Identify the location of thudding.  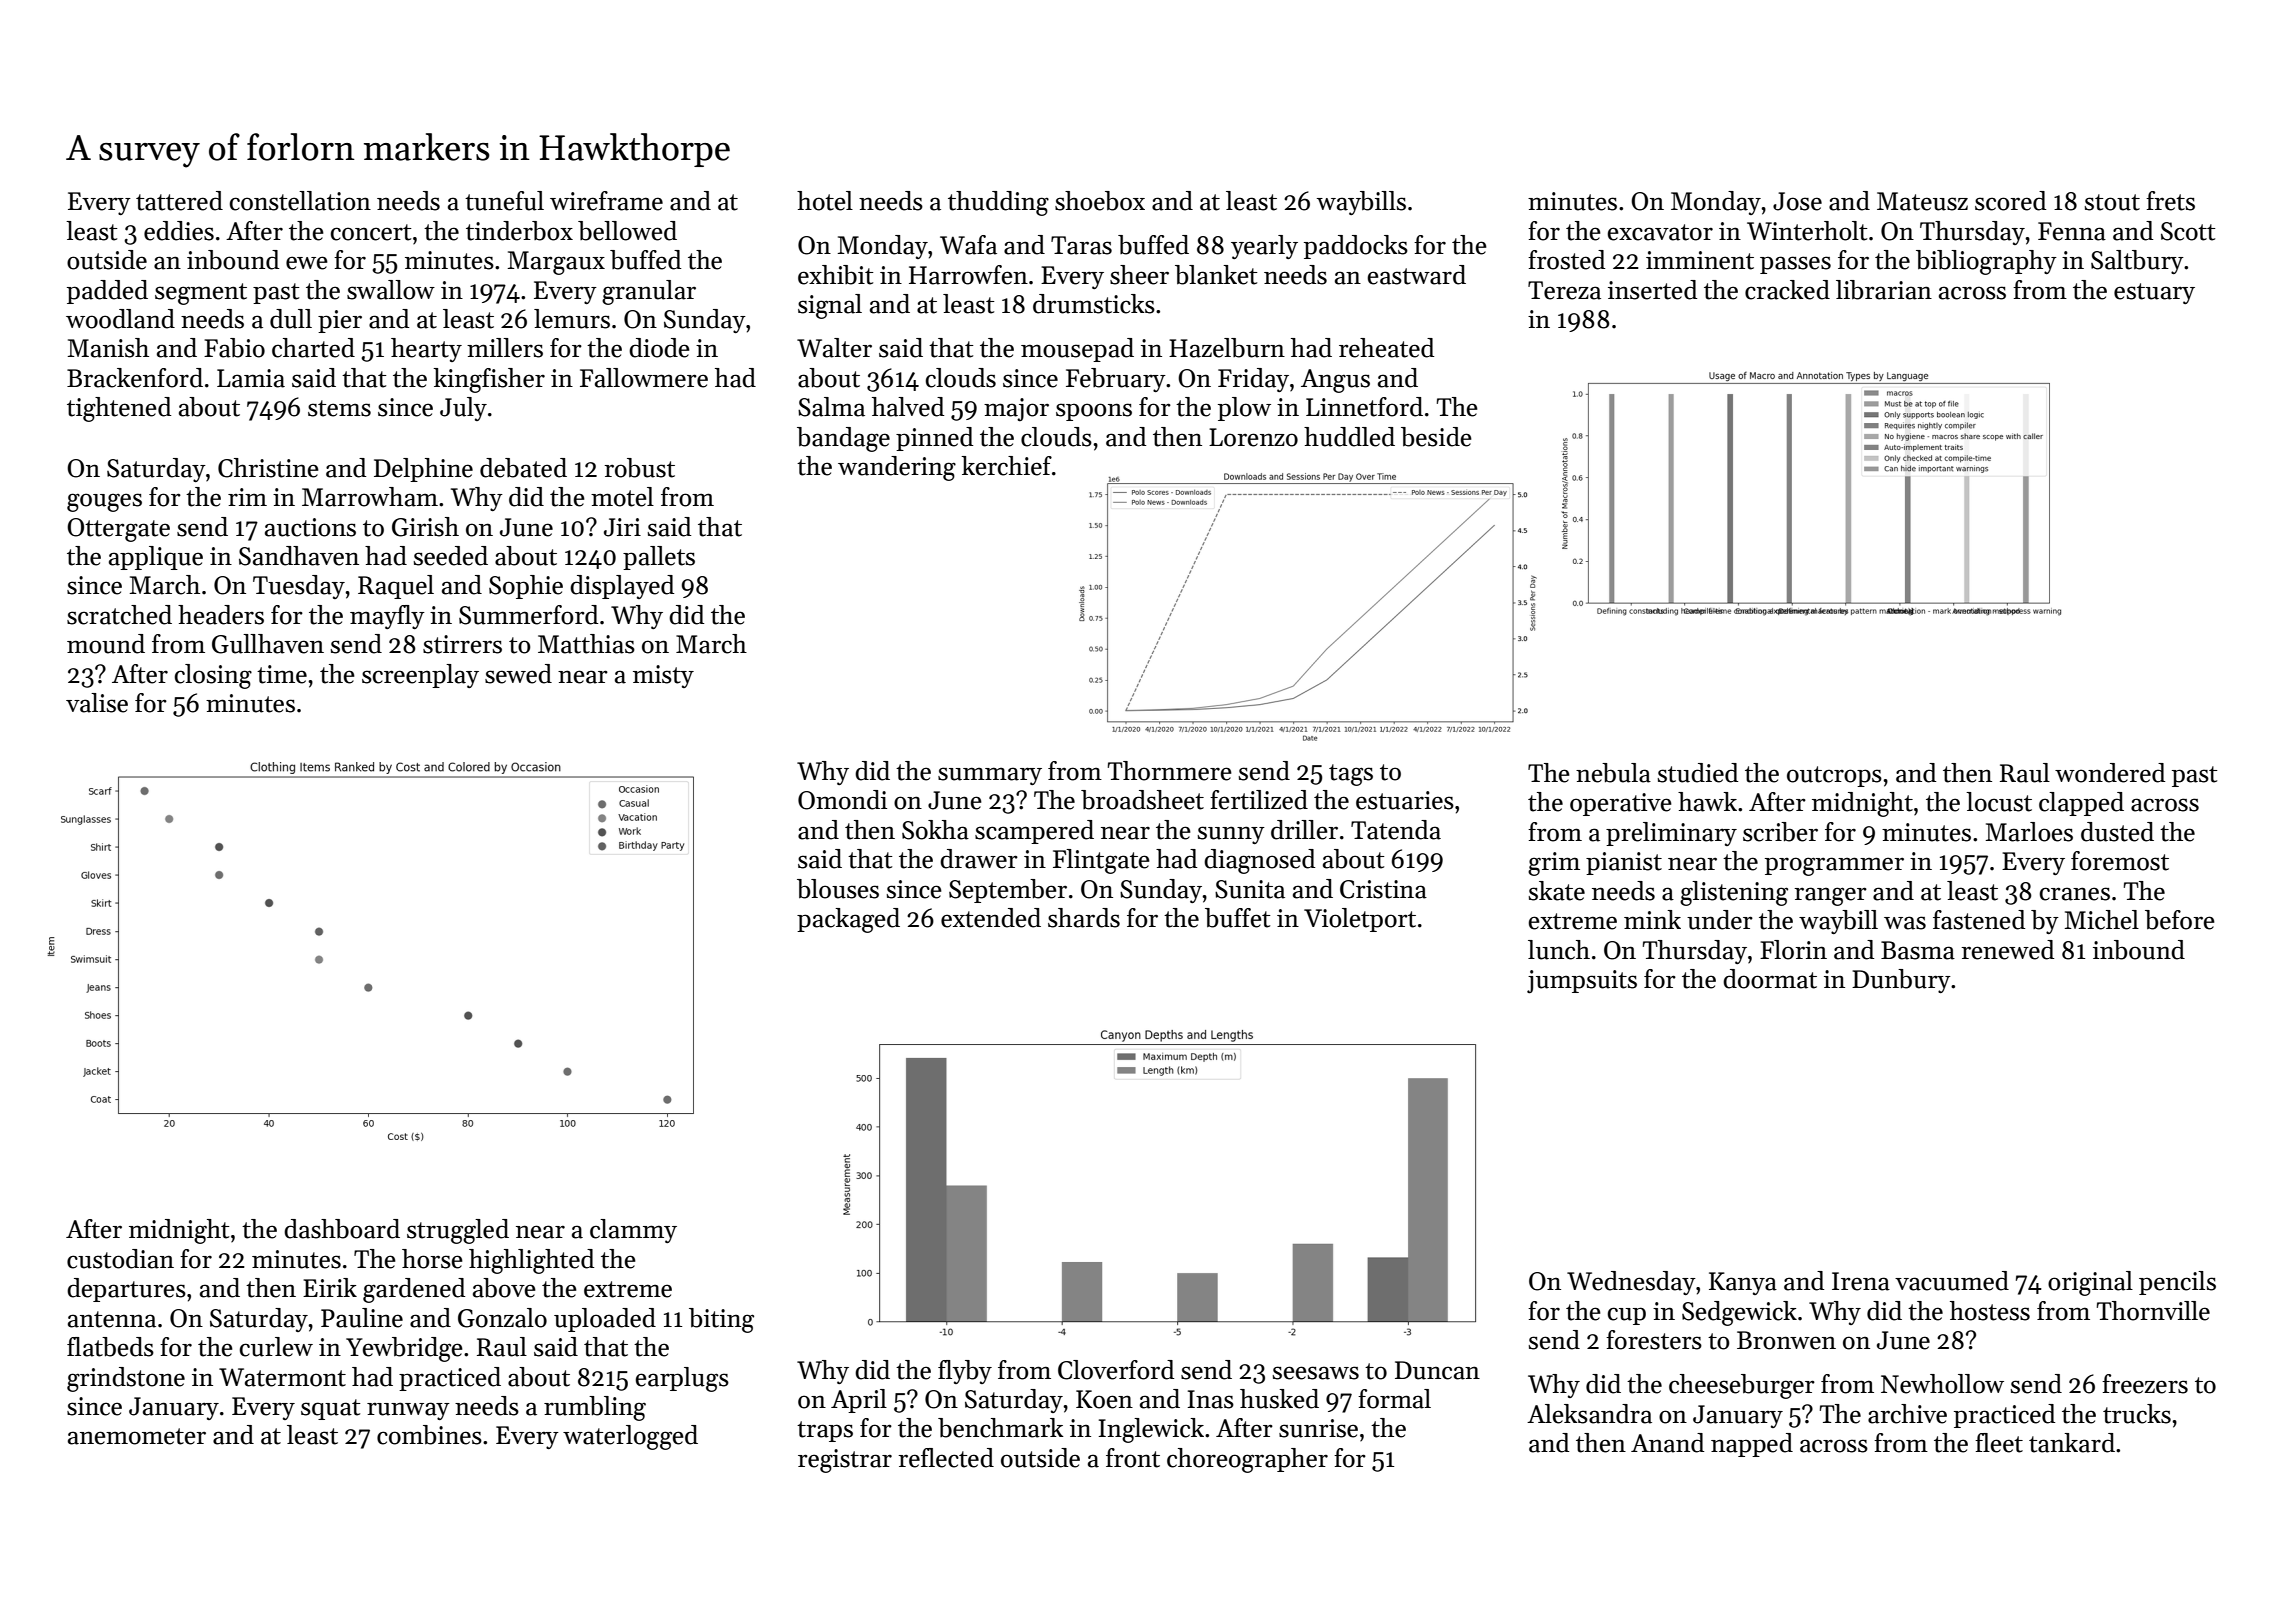
(998, 203).
